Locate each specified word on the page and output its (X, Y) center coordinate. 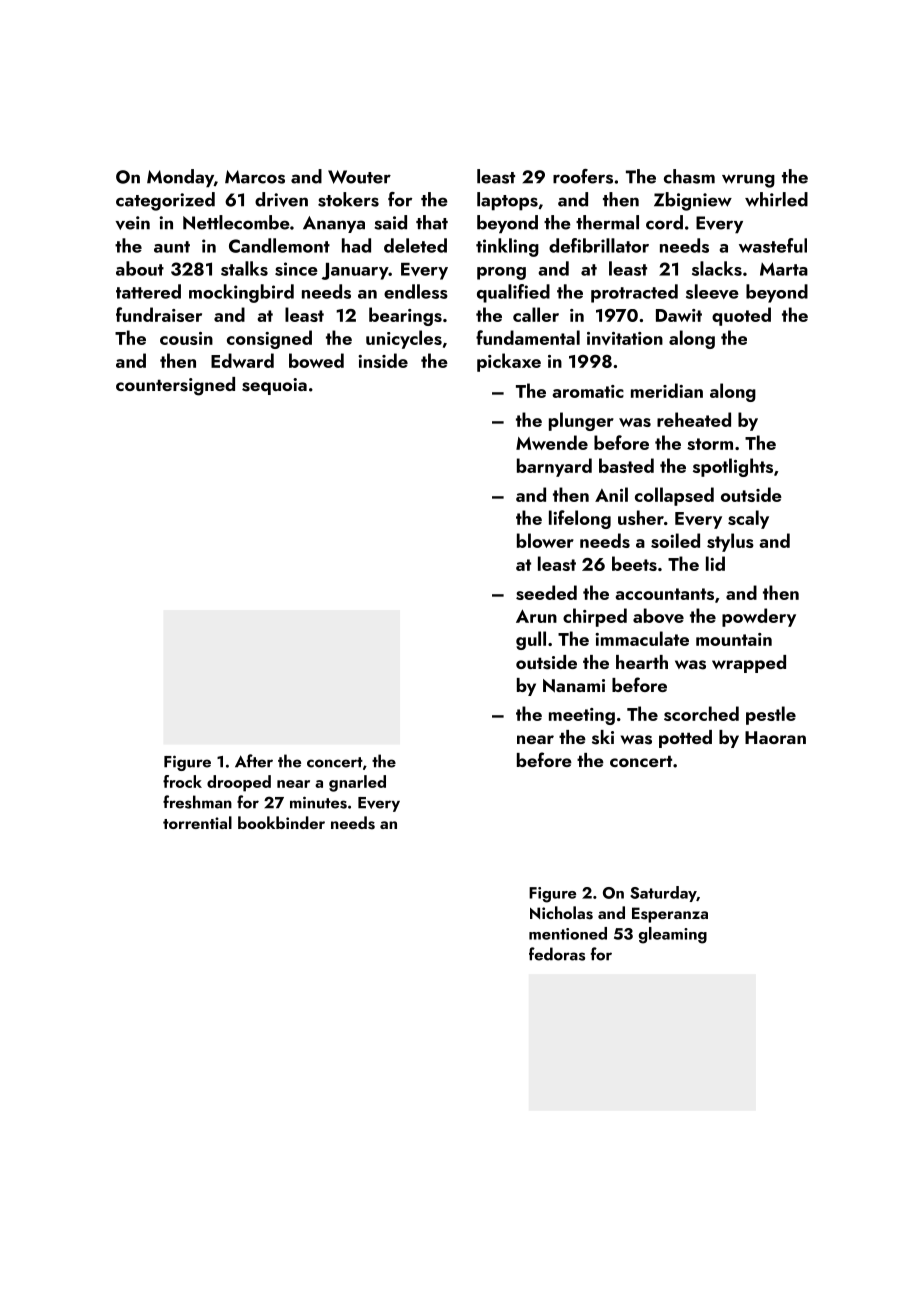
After (254, 761)
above (658, 616)
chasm (689, 176)
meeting (582, 716)
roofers (583, 176)
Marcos (255, 177)
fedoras (557, 954)
